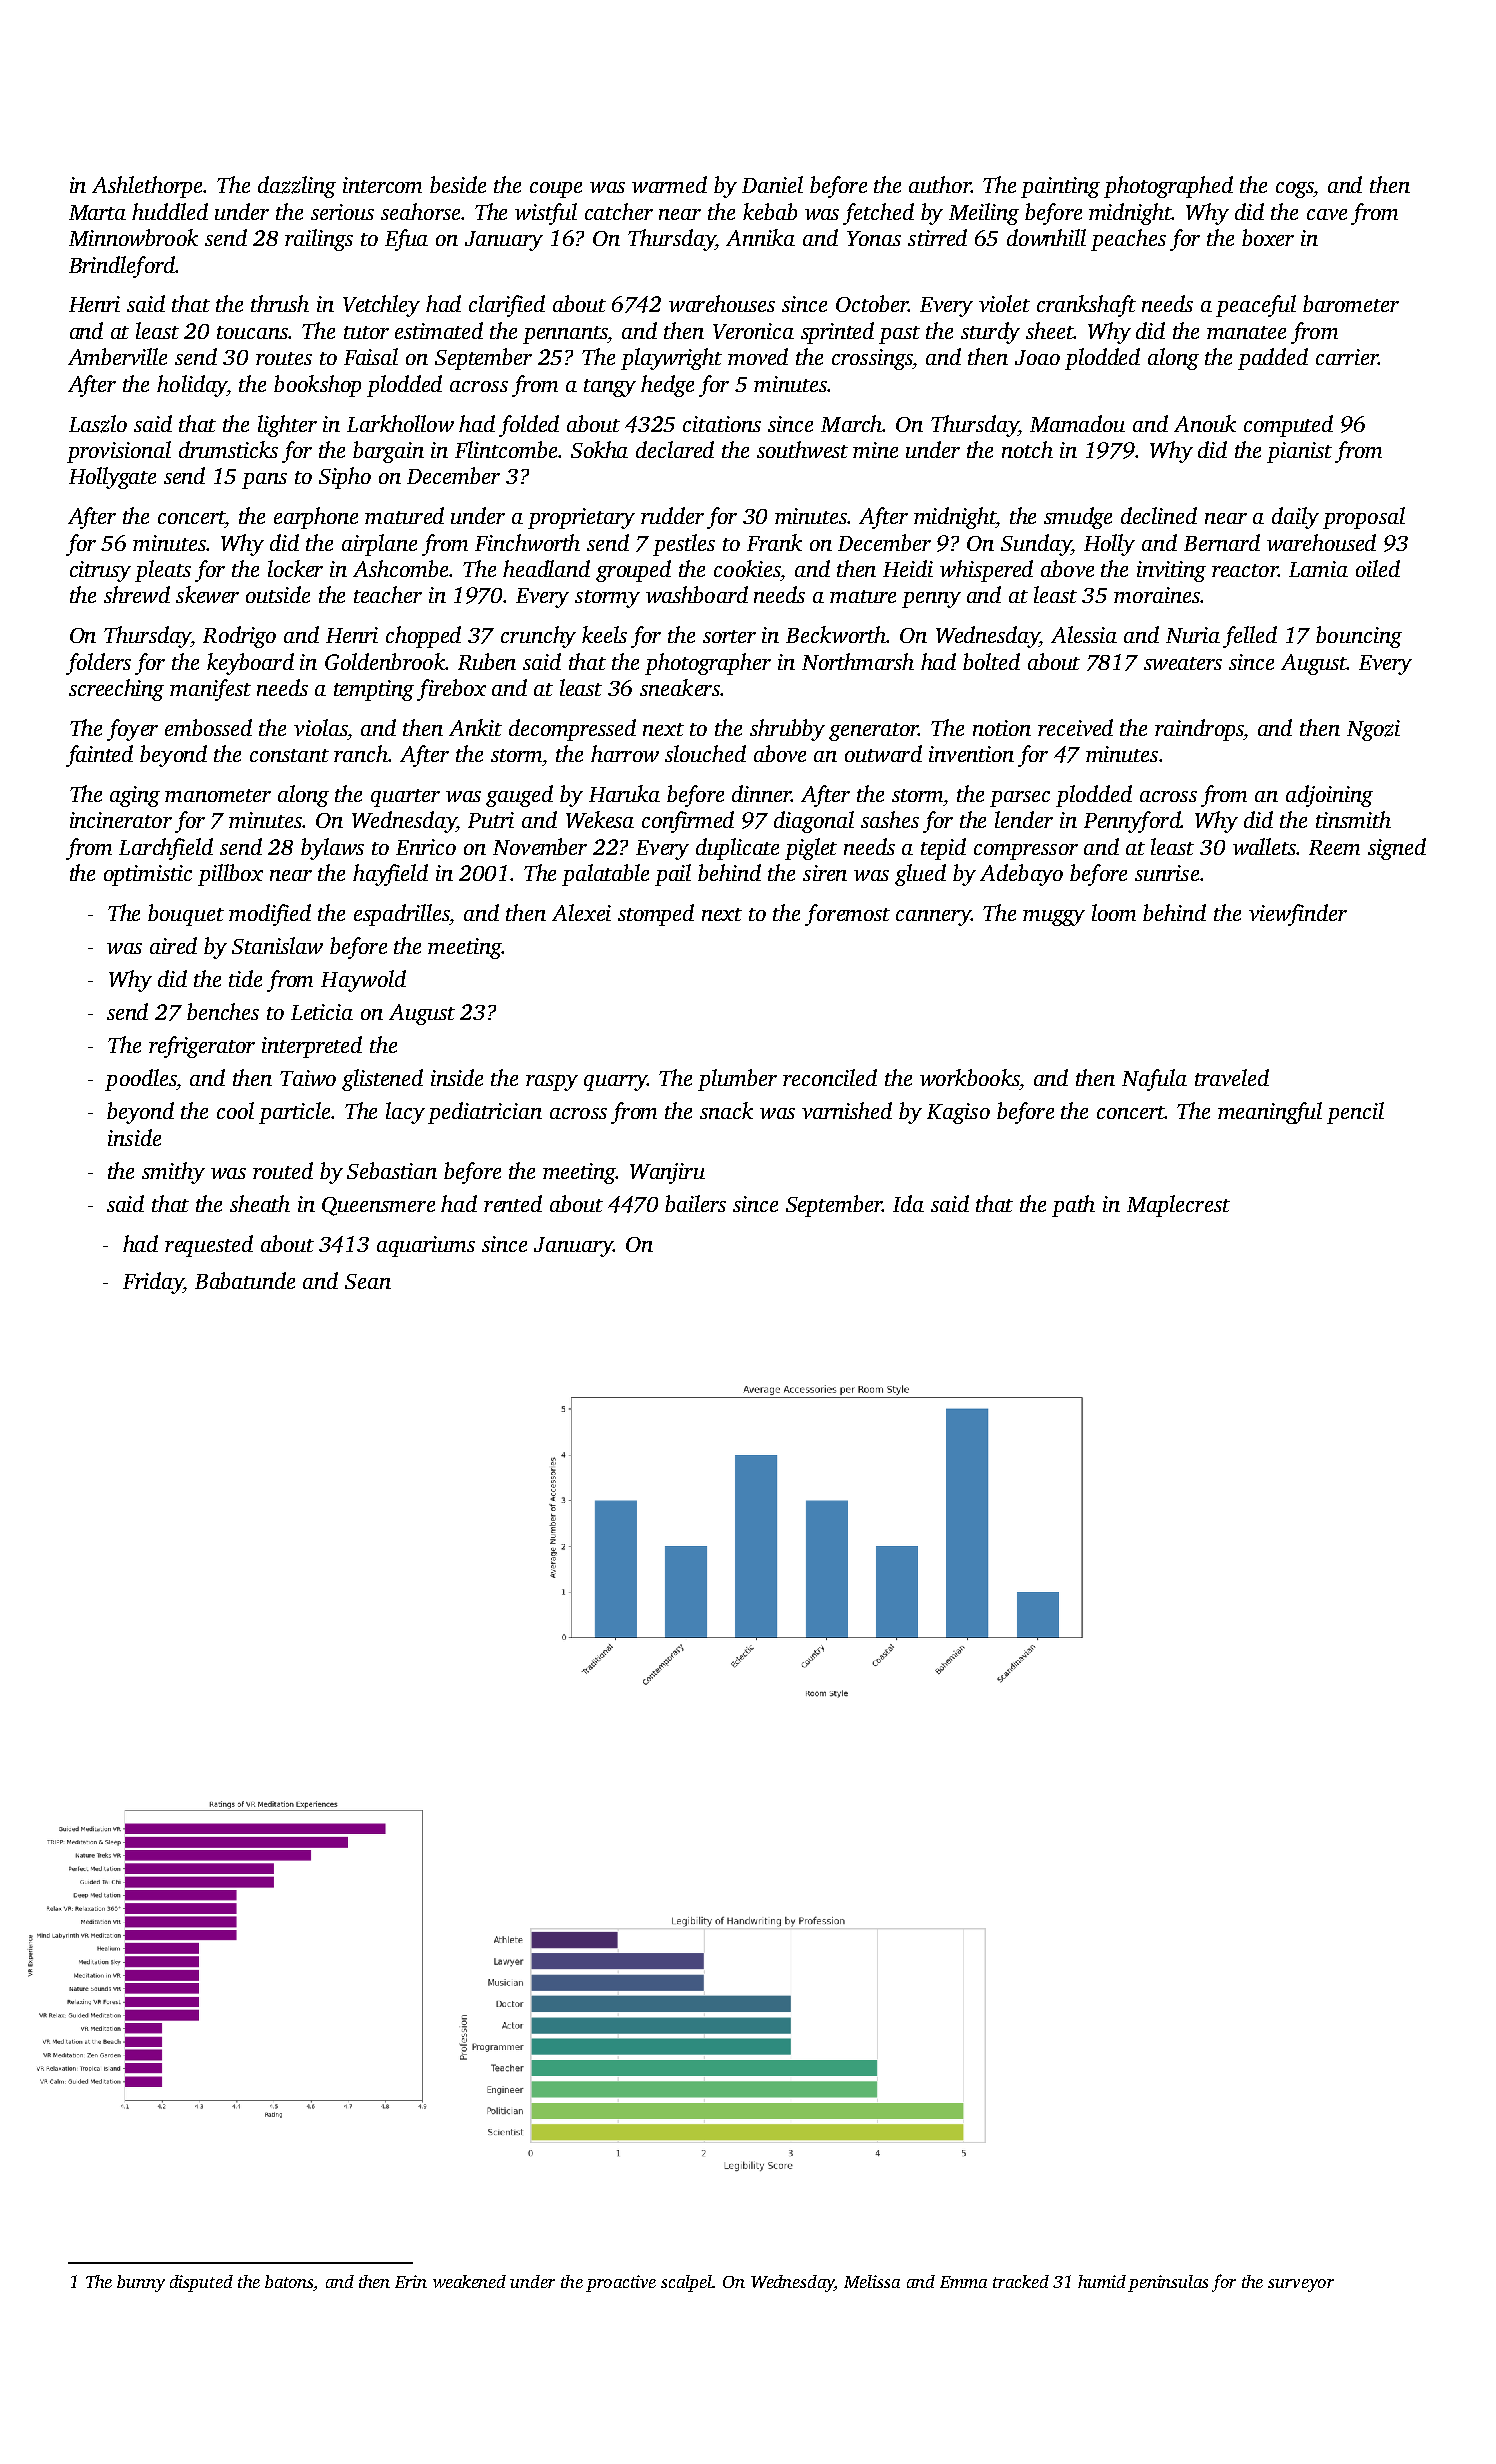 The width and height of the image is (1496, 2464). What do you see at coordinates (940, 184) in the image?
I see `author` at bounding box center [940, 184].
